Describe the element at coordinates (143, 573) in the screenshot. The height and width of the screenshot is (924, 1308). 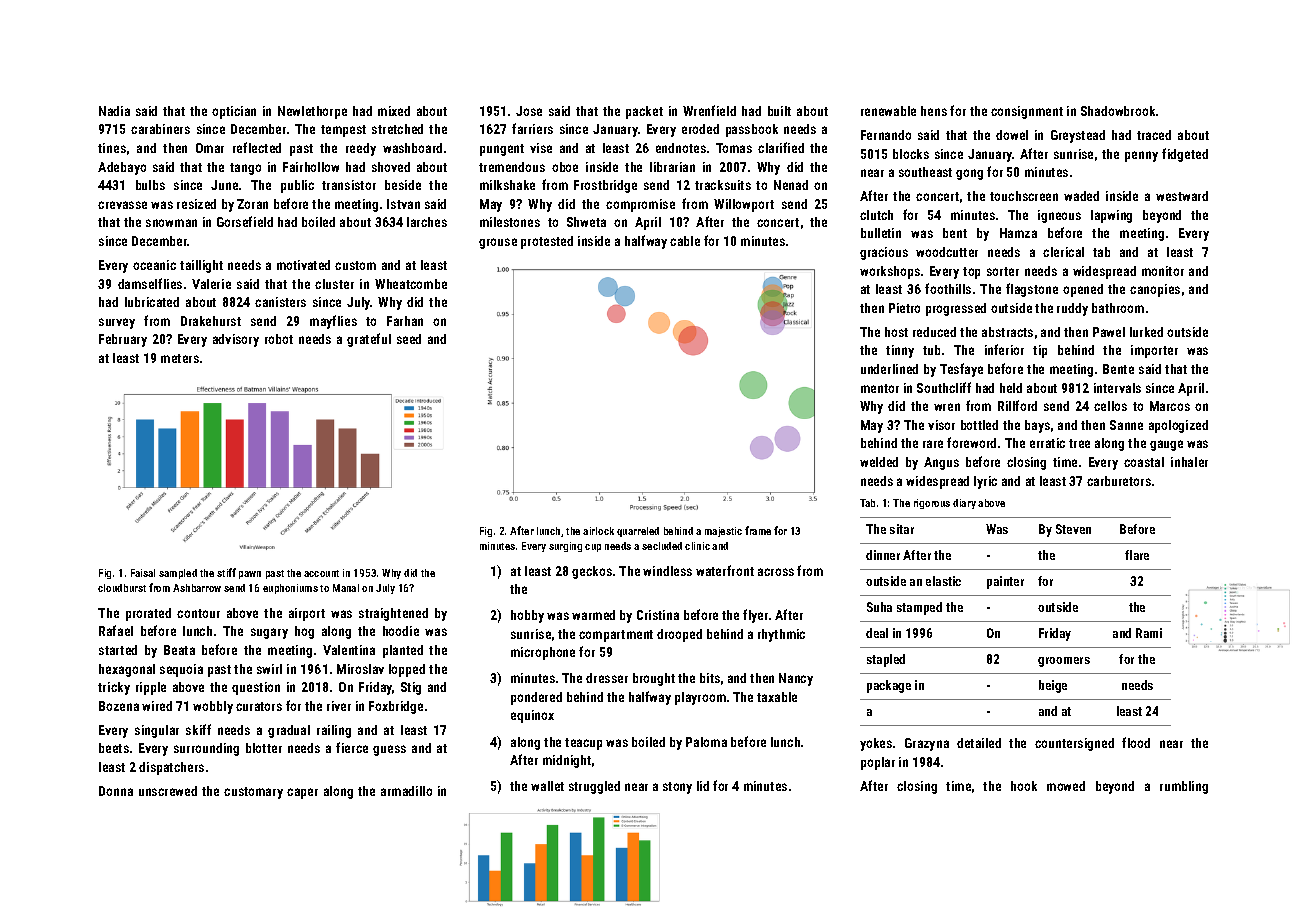
I see `Faisal` at that location.
